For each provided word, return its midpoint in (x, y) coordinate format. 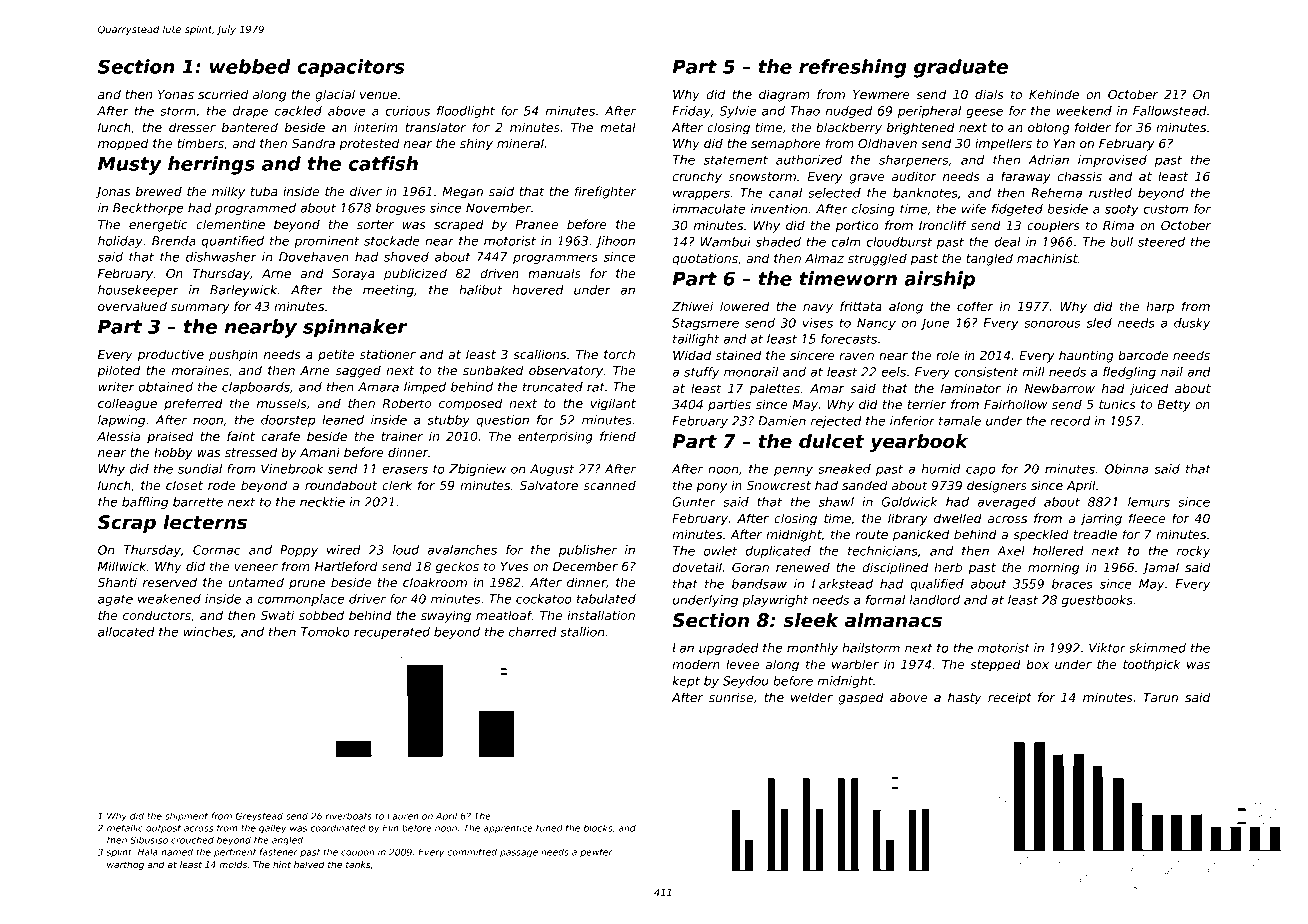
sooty (1121, 210)
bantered (250, 127)
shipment (186, 817)
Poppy (299, 551)
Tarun (1160, 697)
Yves (515, 566)
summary (200, 309)
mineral (520, 143)
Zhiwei (692, 306)
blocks (598, 828)
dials (989, 94)
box (1037, 664)
